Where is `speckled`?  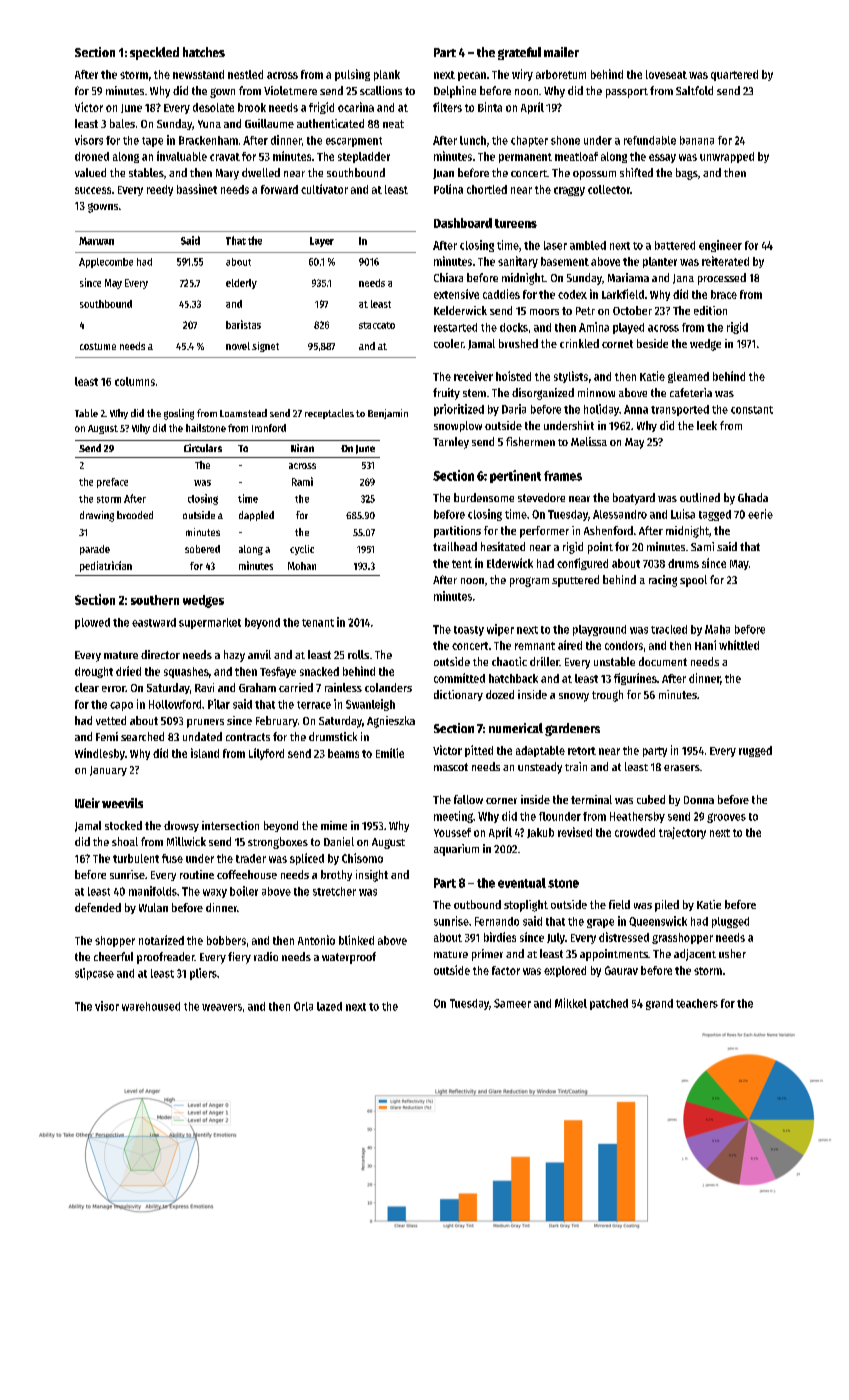 speckled is located at coordinates (154, 53).
